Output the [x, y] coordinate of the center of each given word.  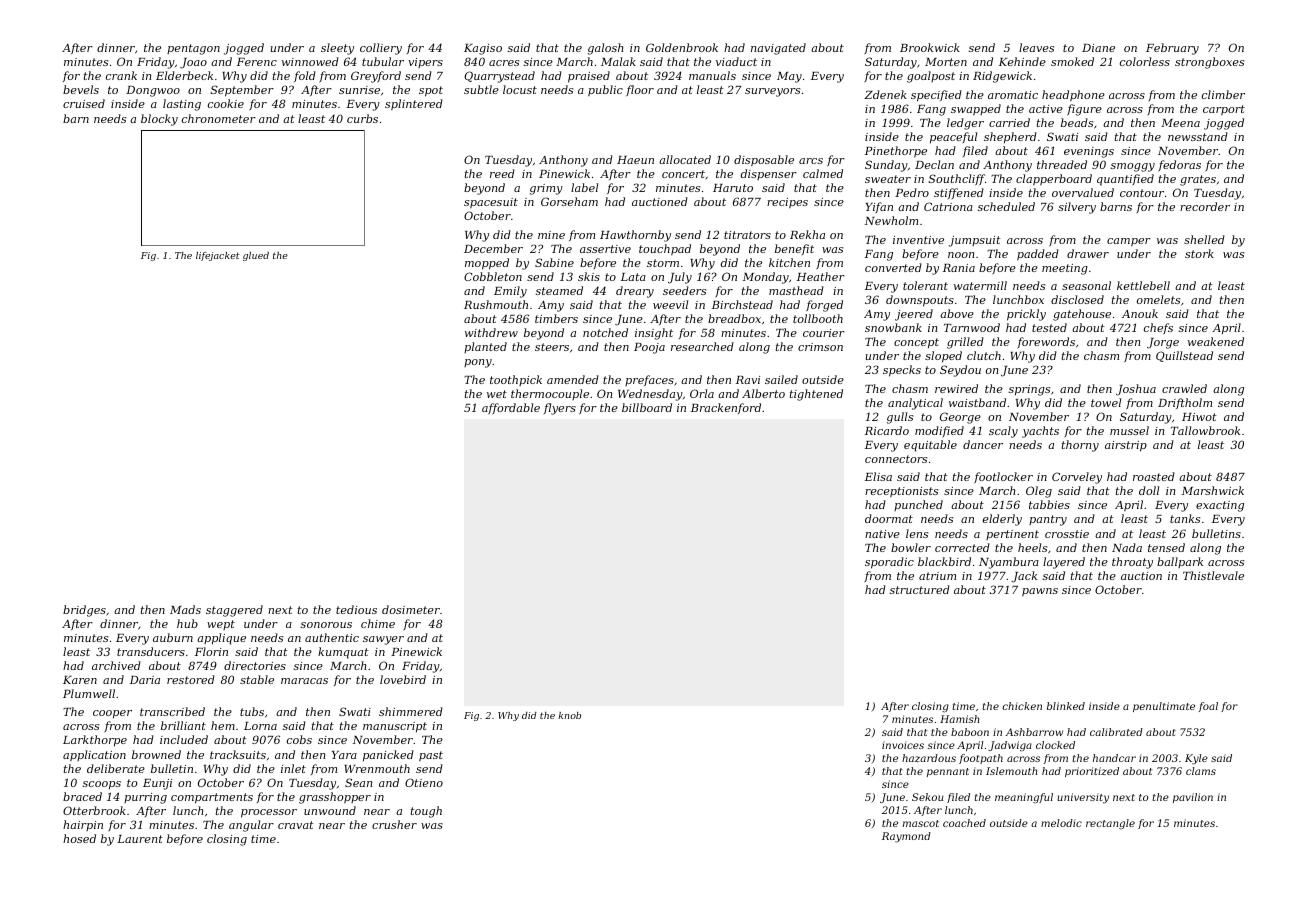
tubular [383, 61]
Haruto [733, 188]
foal [1208, 707]
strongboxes [1209, 63]
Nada [1127, 547]
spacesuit [491, 203]
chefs [1158, 328]
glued [256, 256]
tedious [356, 609]
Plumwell [89, 693]
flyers [560, 409]
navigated [778, 49]
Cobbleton [493, 276]
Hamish [959, 719]
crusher [394, 824]
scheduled [1006, 206]
